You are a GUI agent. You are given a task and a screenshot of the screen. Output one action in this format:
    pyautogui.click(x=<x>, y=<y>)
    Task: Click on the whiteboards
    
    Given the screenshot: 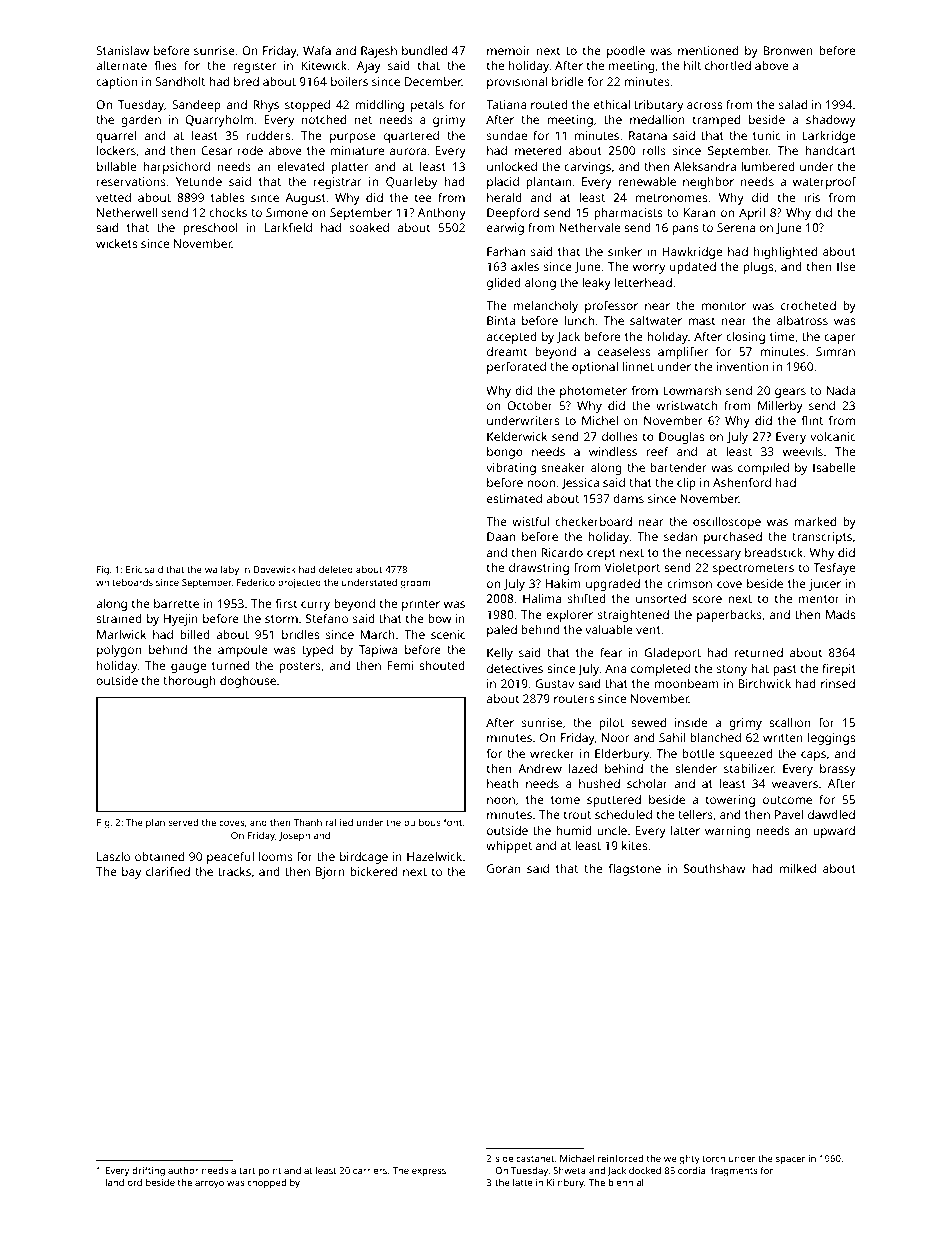 What is the action you would take?
    pyautogui.click(x=124, y=582)
